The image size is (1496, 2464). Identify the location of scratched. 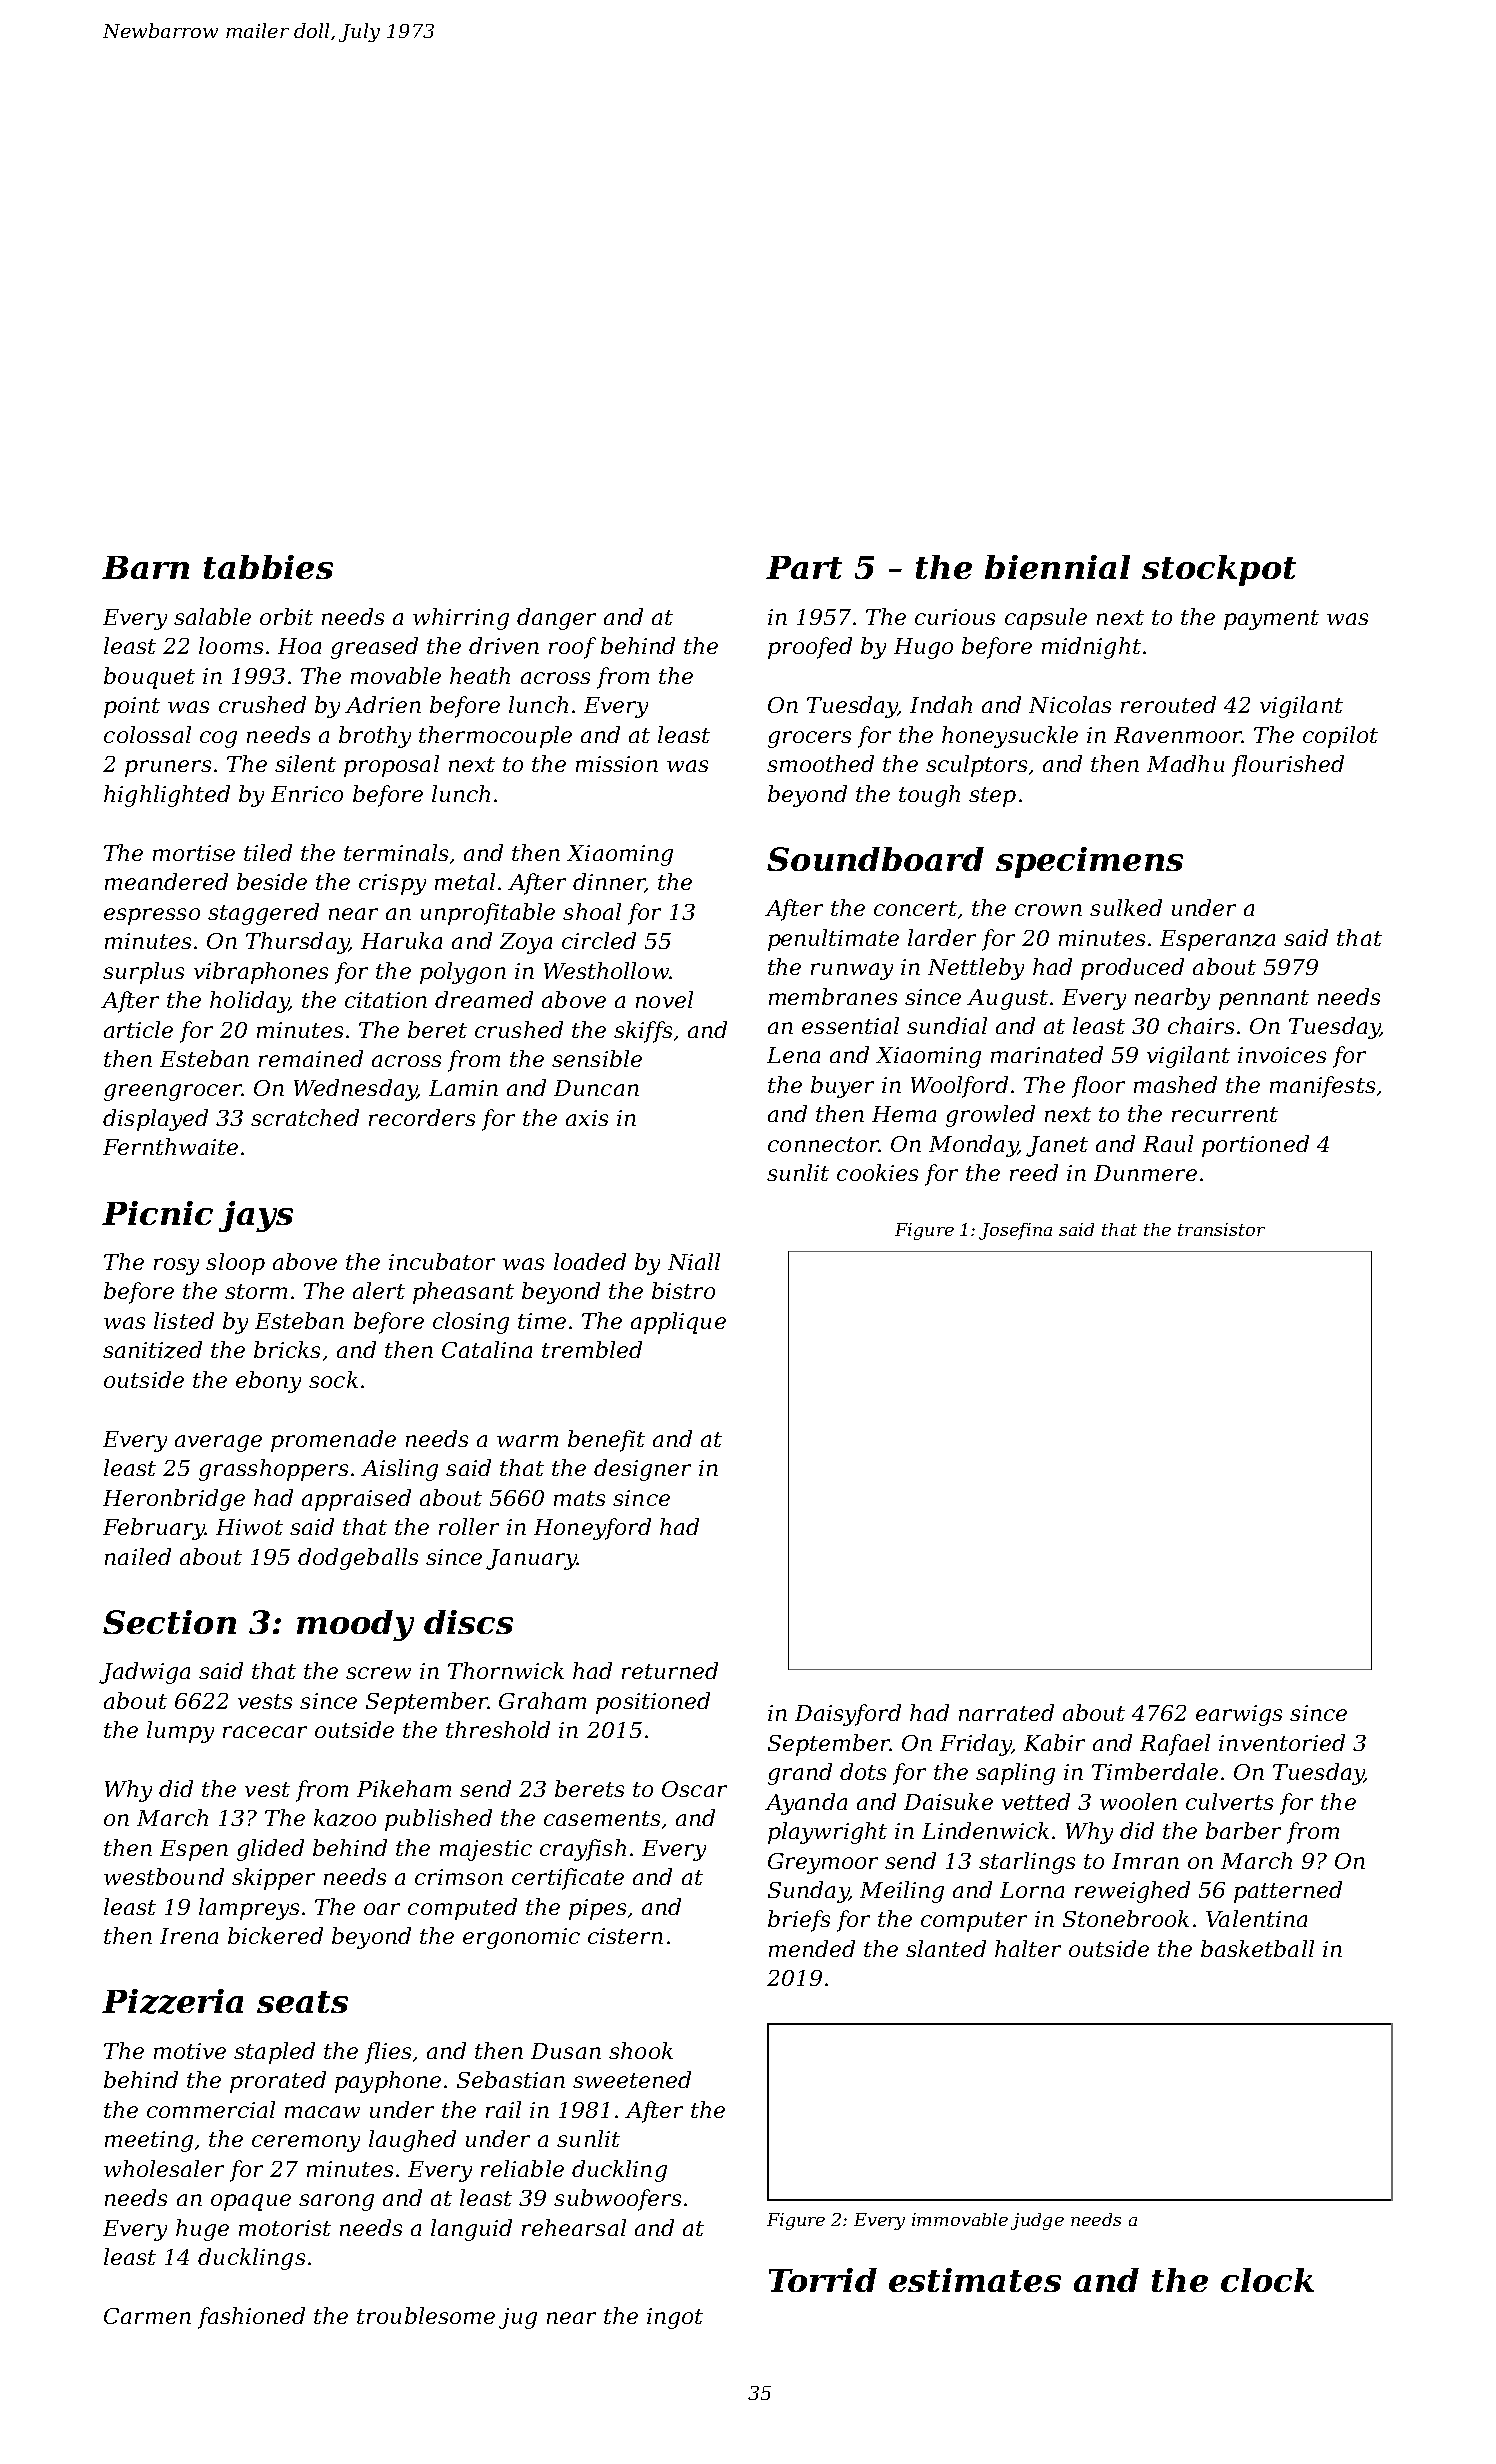
(305, 1117).
